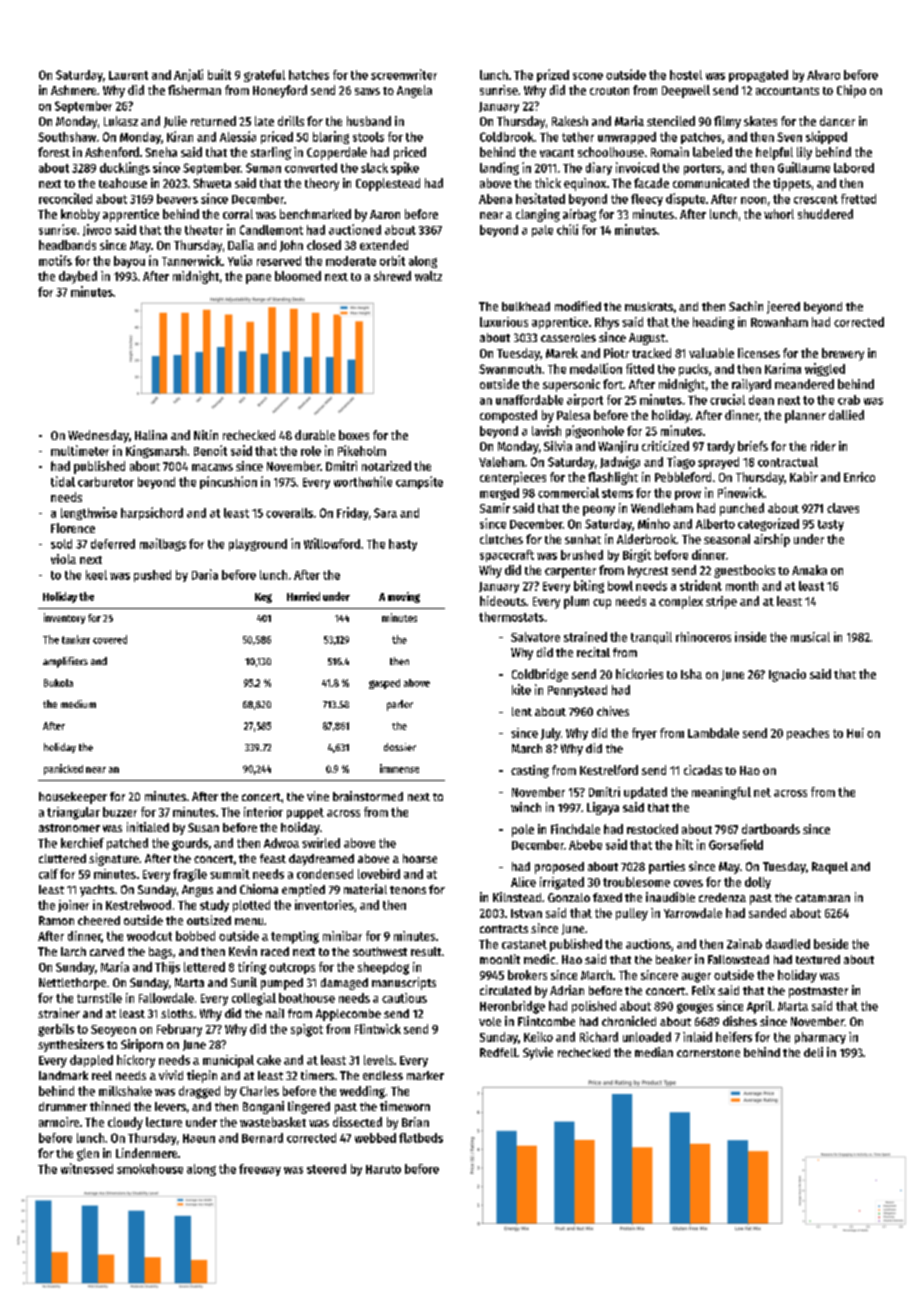  Describe the element at coordinates (326, 1169) in the image. I see `steered` at that location.
